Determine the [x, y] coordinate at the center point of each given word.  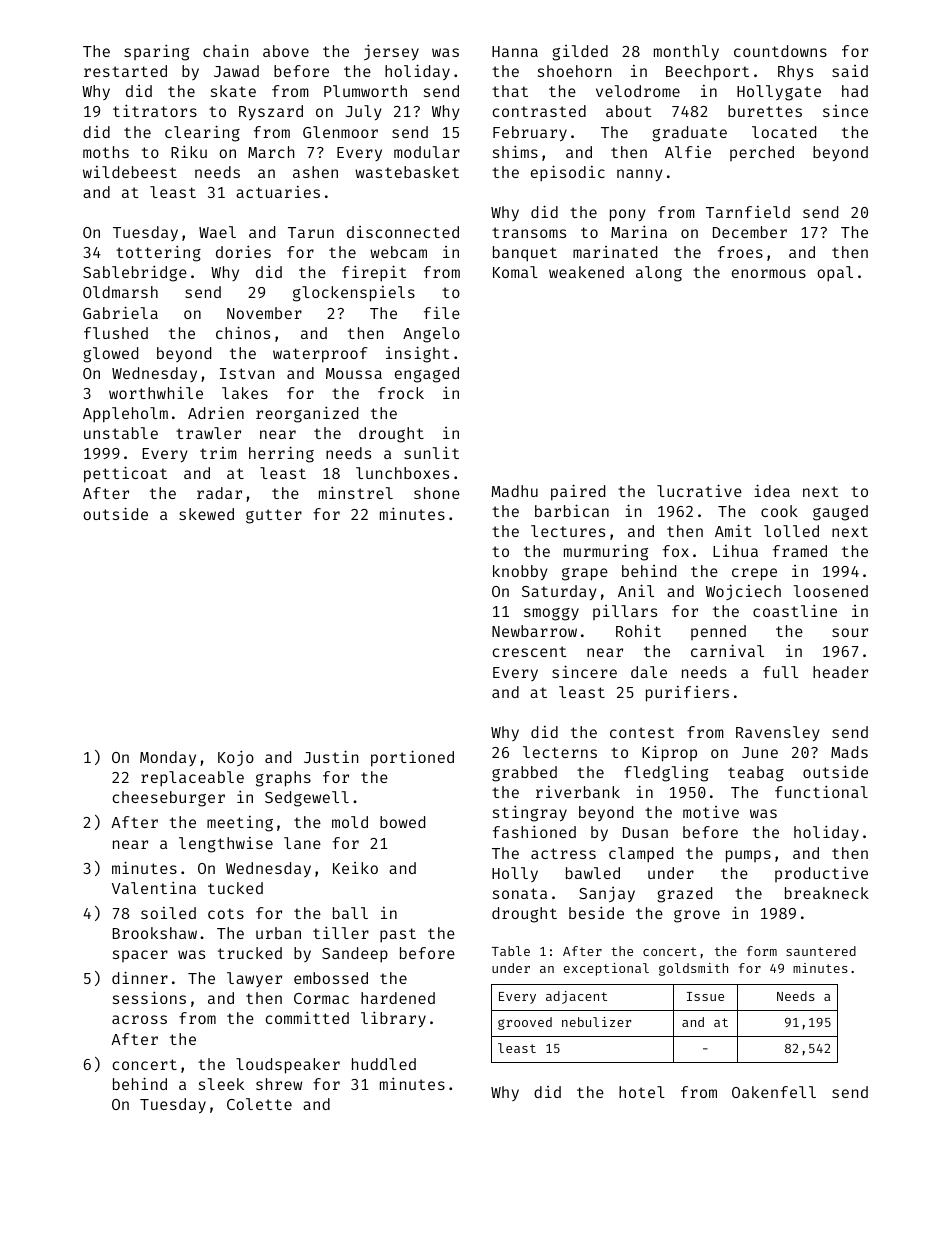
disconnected [403, 232]
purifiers [687, 694]
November [264, 313]
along [659, 274]
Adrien [216, 412]
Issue [705, 996]
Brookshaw [155, 933]
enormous [769, 273]
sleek [221, 1084]
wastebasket [407, 172]
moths [106, 152]
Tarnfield [748, 212]
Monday [168, 758]
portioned [412, 758]
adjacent [576, 997]
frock [401, 393]
